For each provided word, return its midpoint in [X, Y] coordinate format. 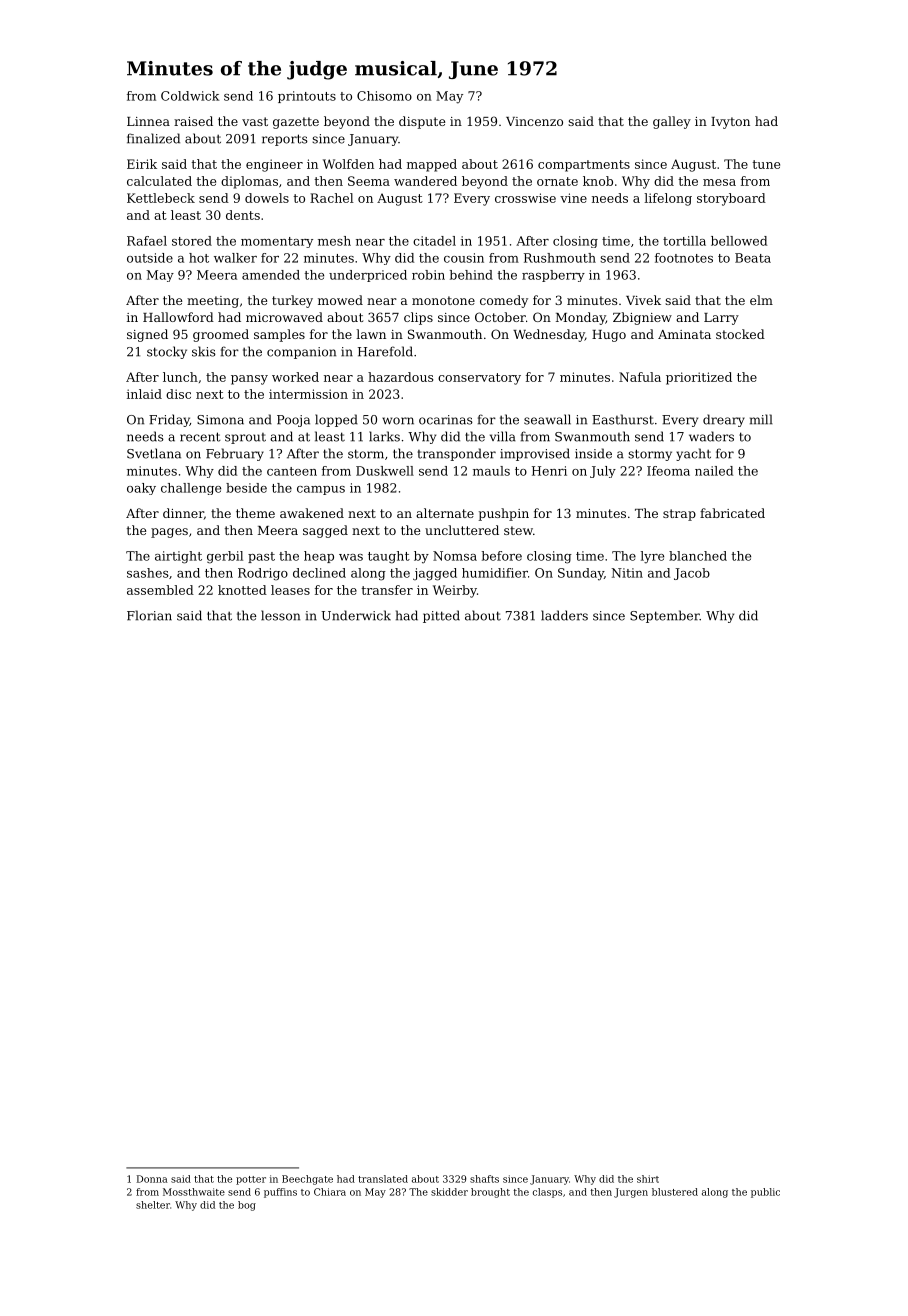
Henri [549, 471]
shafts [484, 1179]
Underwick [356, 615]
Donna [152, 1179]
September [665, 616]
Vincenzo [534, 121]
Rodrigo [263, 574]
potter [251, 1180]
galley [672, 122]
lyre [652, 557]
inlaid [144, 394]
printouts [307, 97]
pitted [441, 616]
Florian [149, 615]
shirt [648, 1179]
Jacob [692, 574]
